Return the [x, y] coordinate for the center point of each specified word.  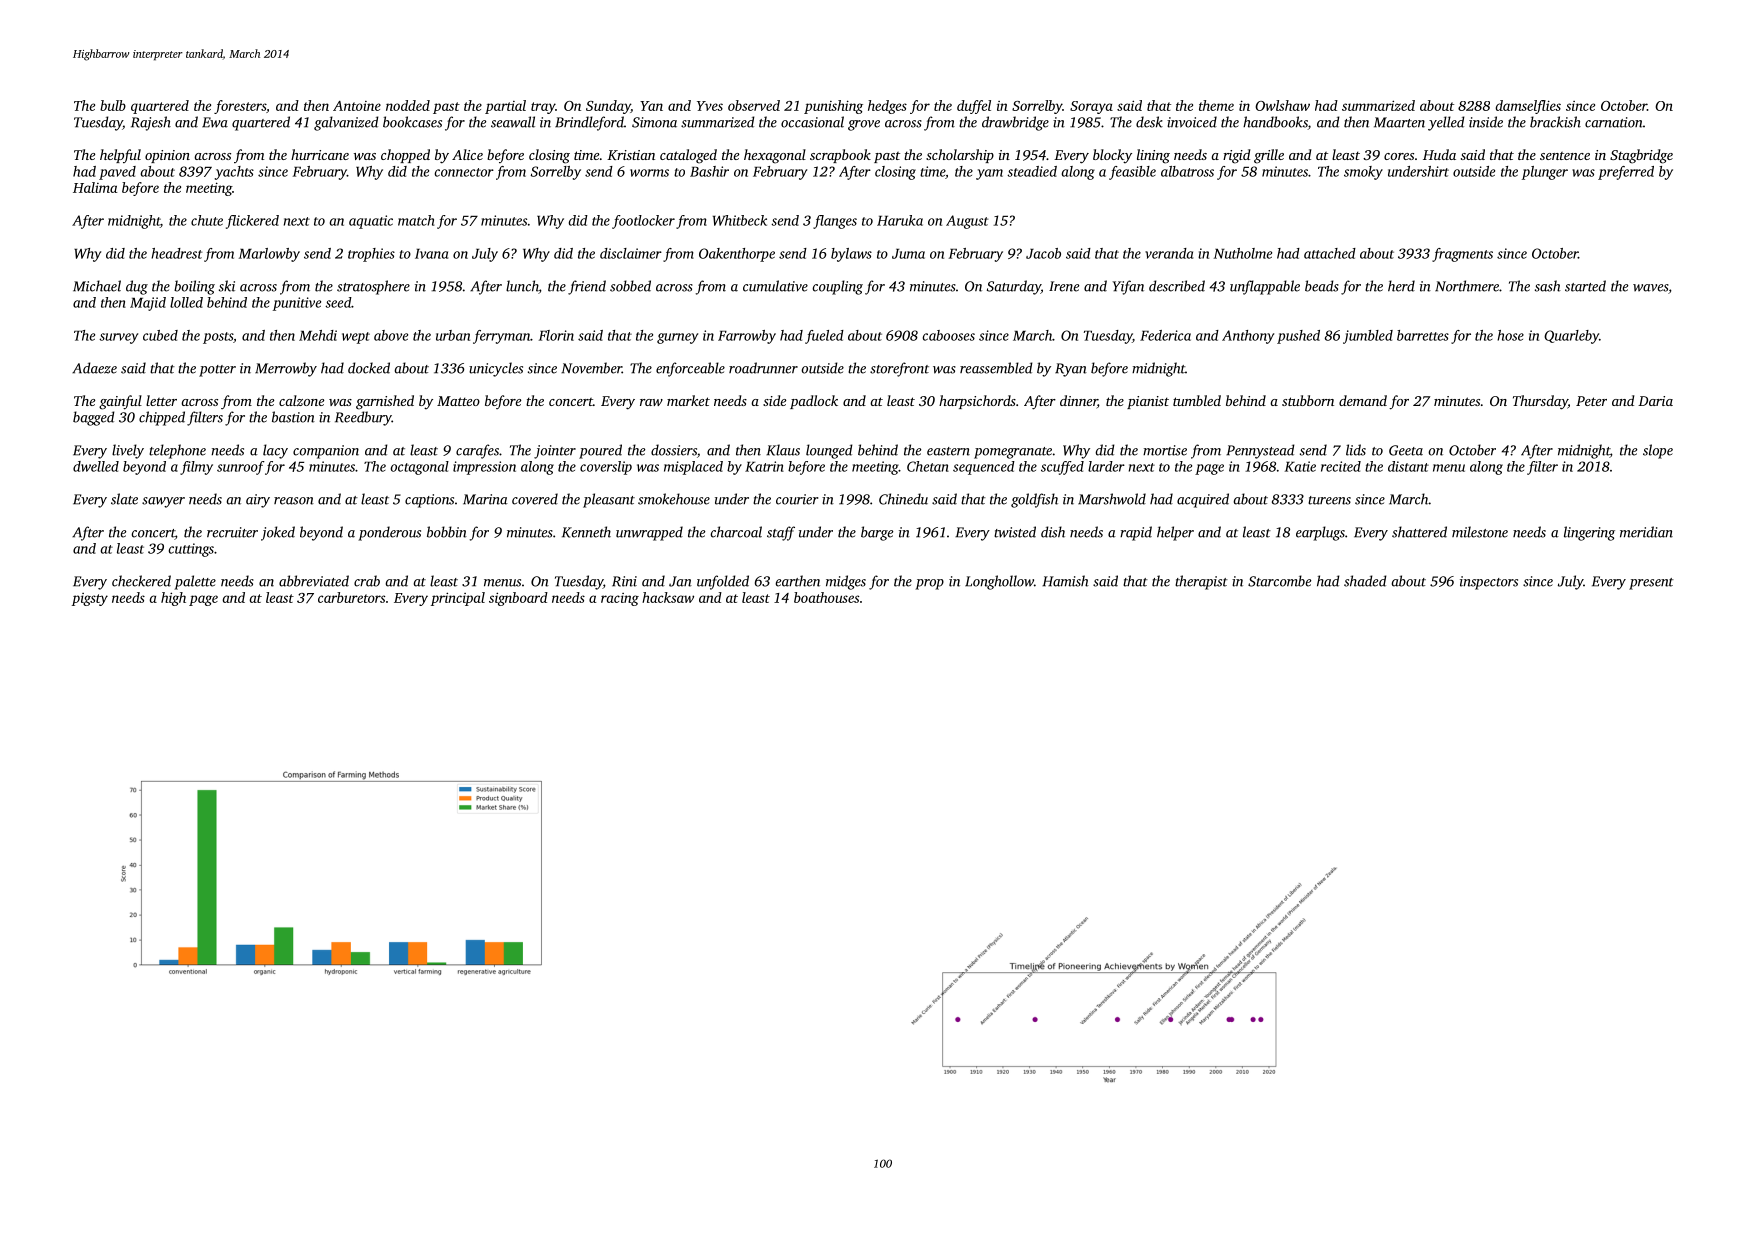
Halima [95, 187]
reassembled [996, 368]
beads [1322, 286]
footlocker [643, 222]
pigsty [90, 599]
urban [453, 335]
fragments [1462, 255]
